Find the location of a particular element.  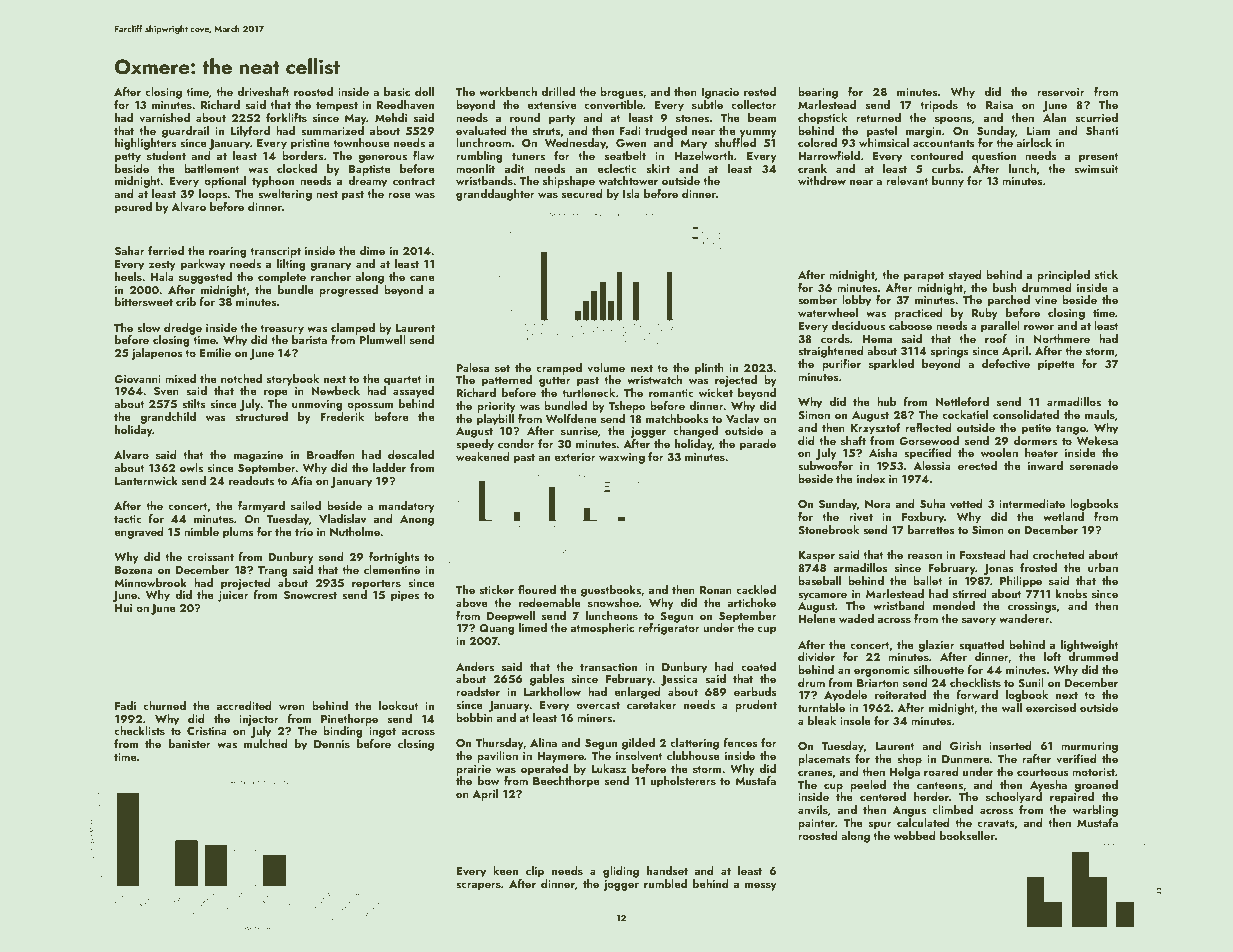

Anders is located at coordinates (475, 666).
